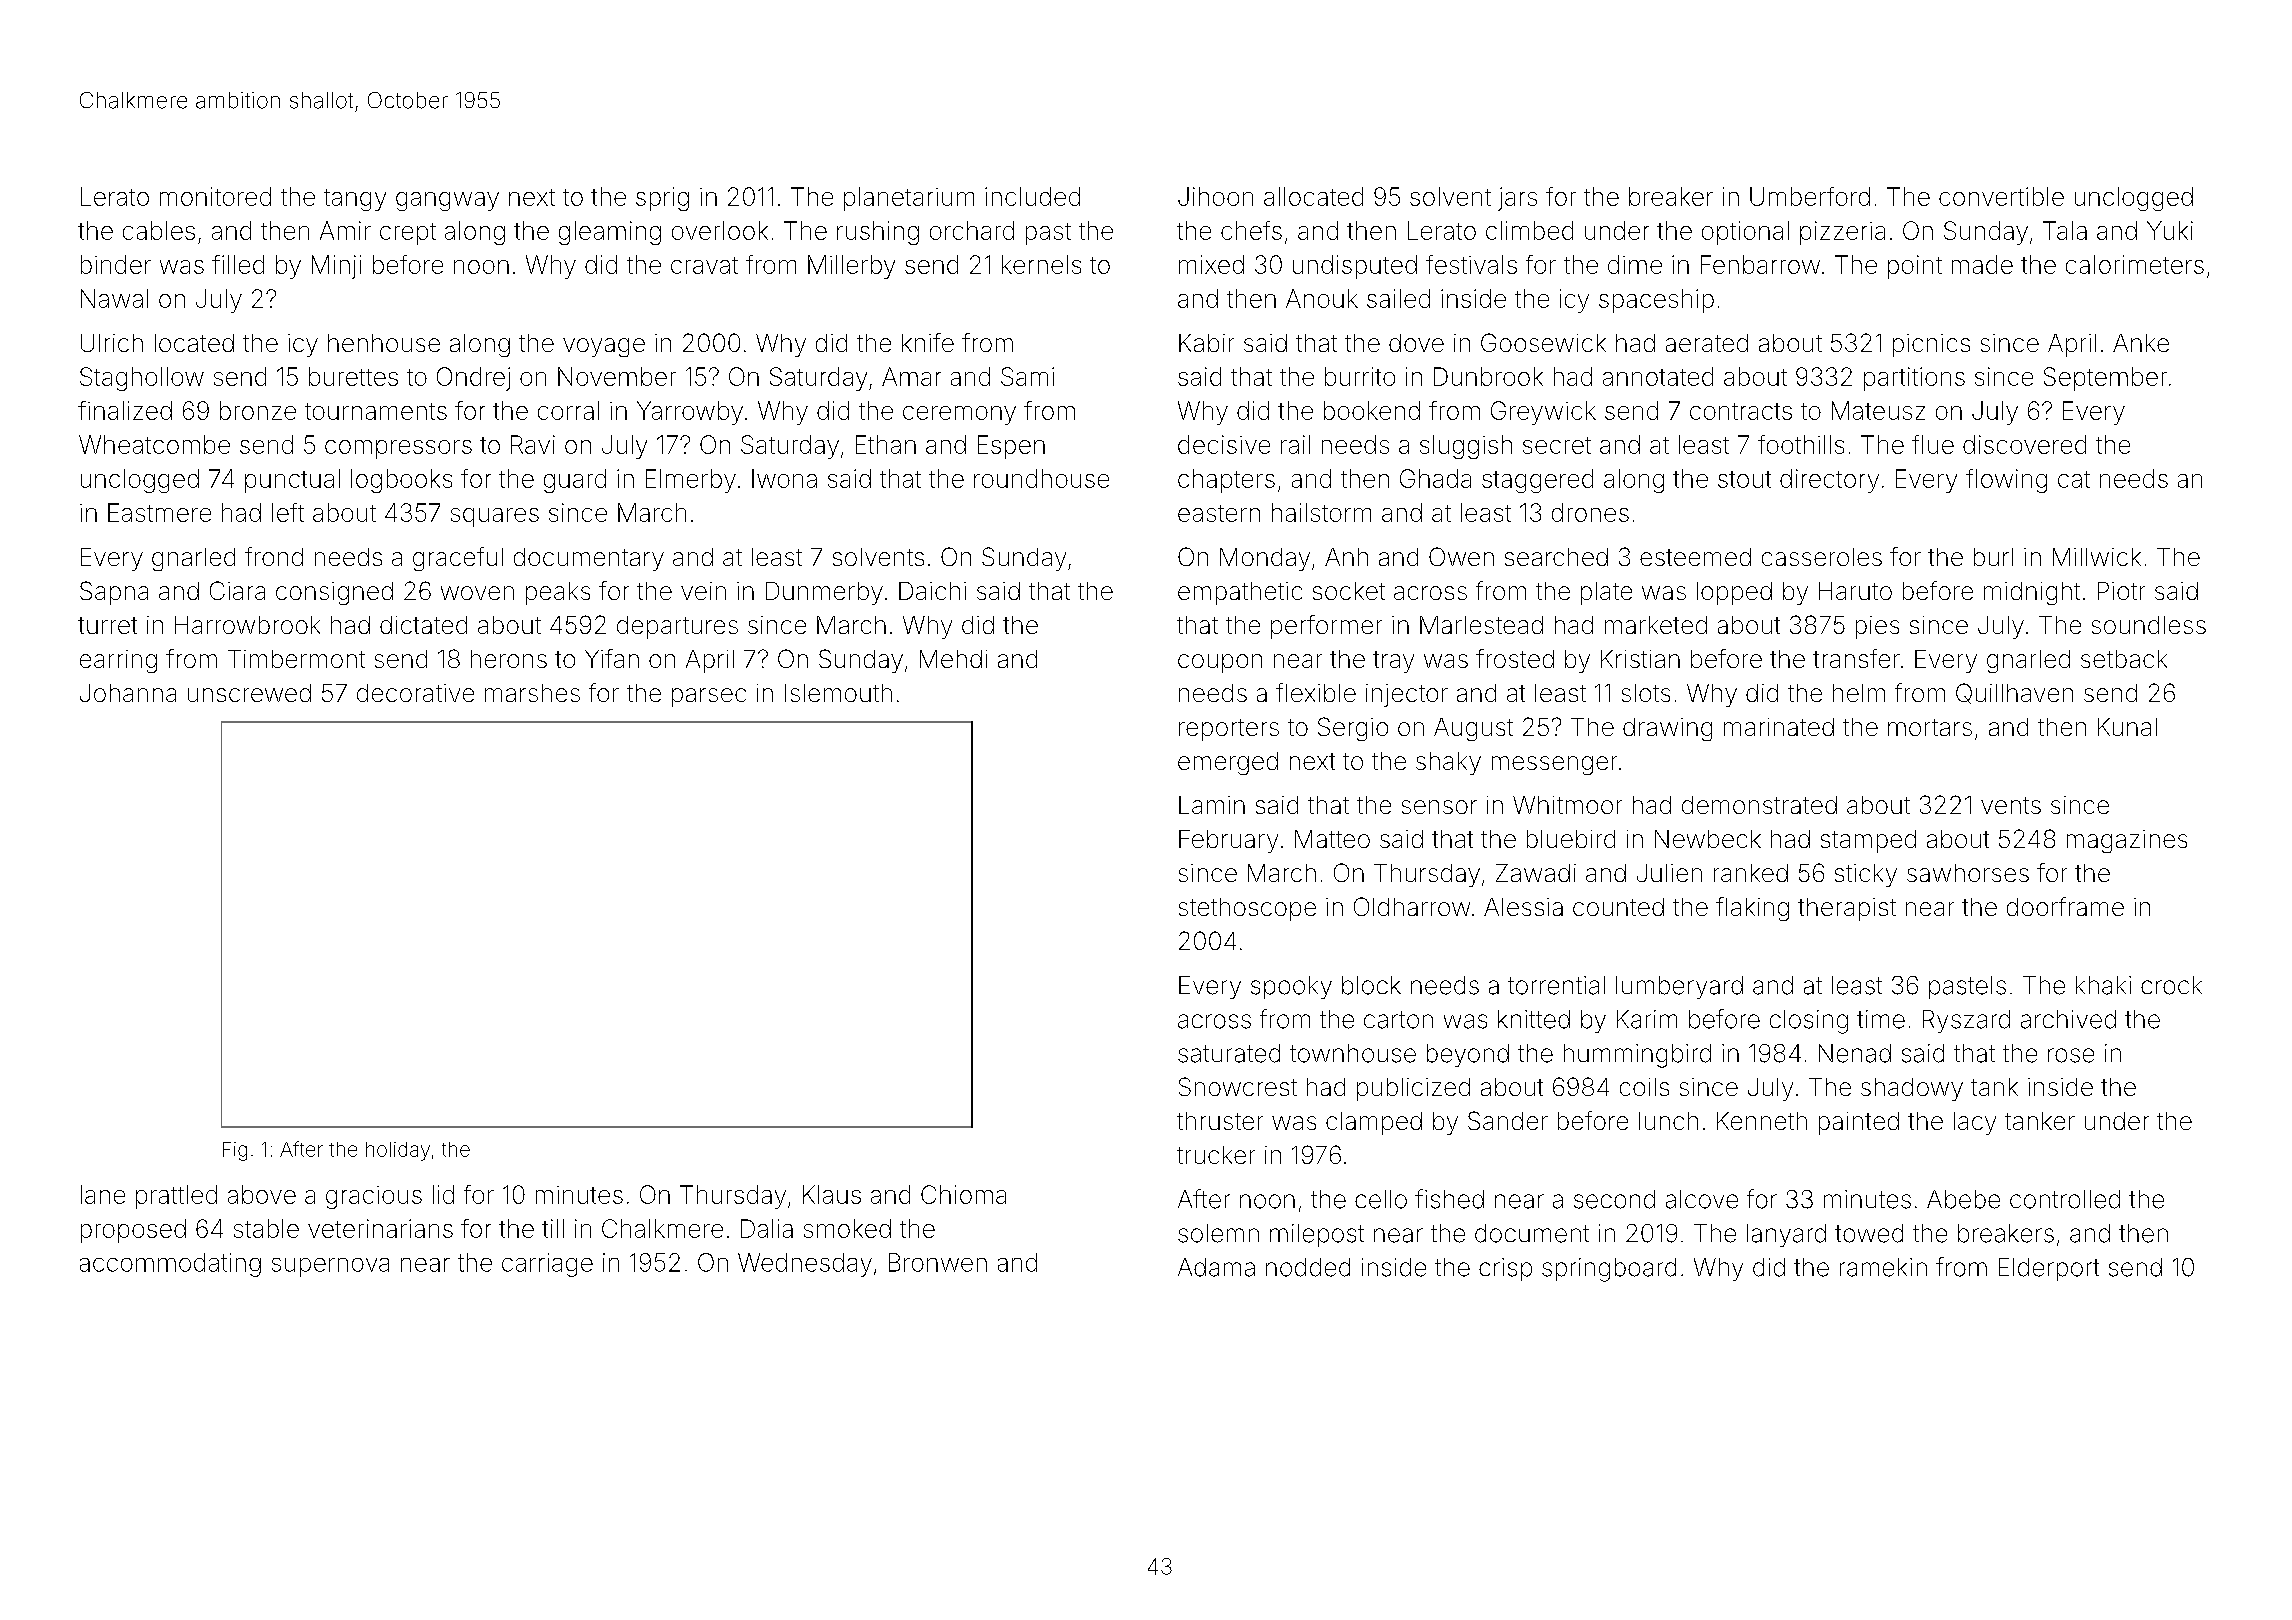 Image resolution: width=2292 pixels, height=1620 pixels. Describe the element at coordinates (1229, 1053) in the image. I see `saturated` at that location.
